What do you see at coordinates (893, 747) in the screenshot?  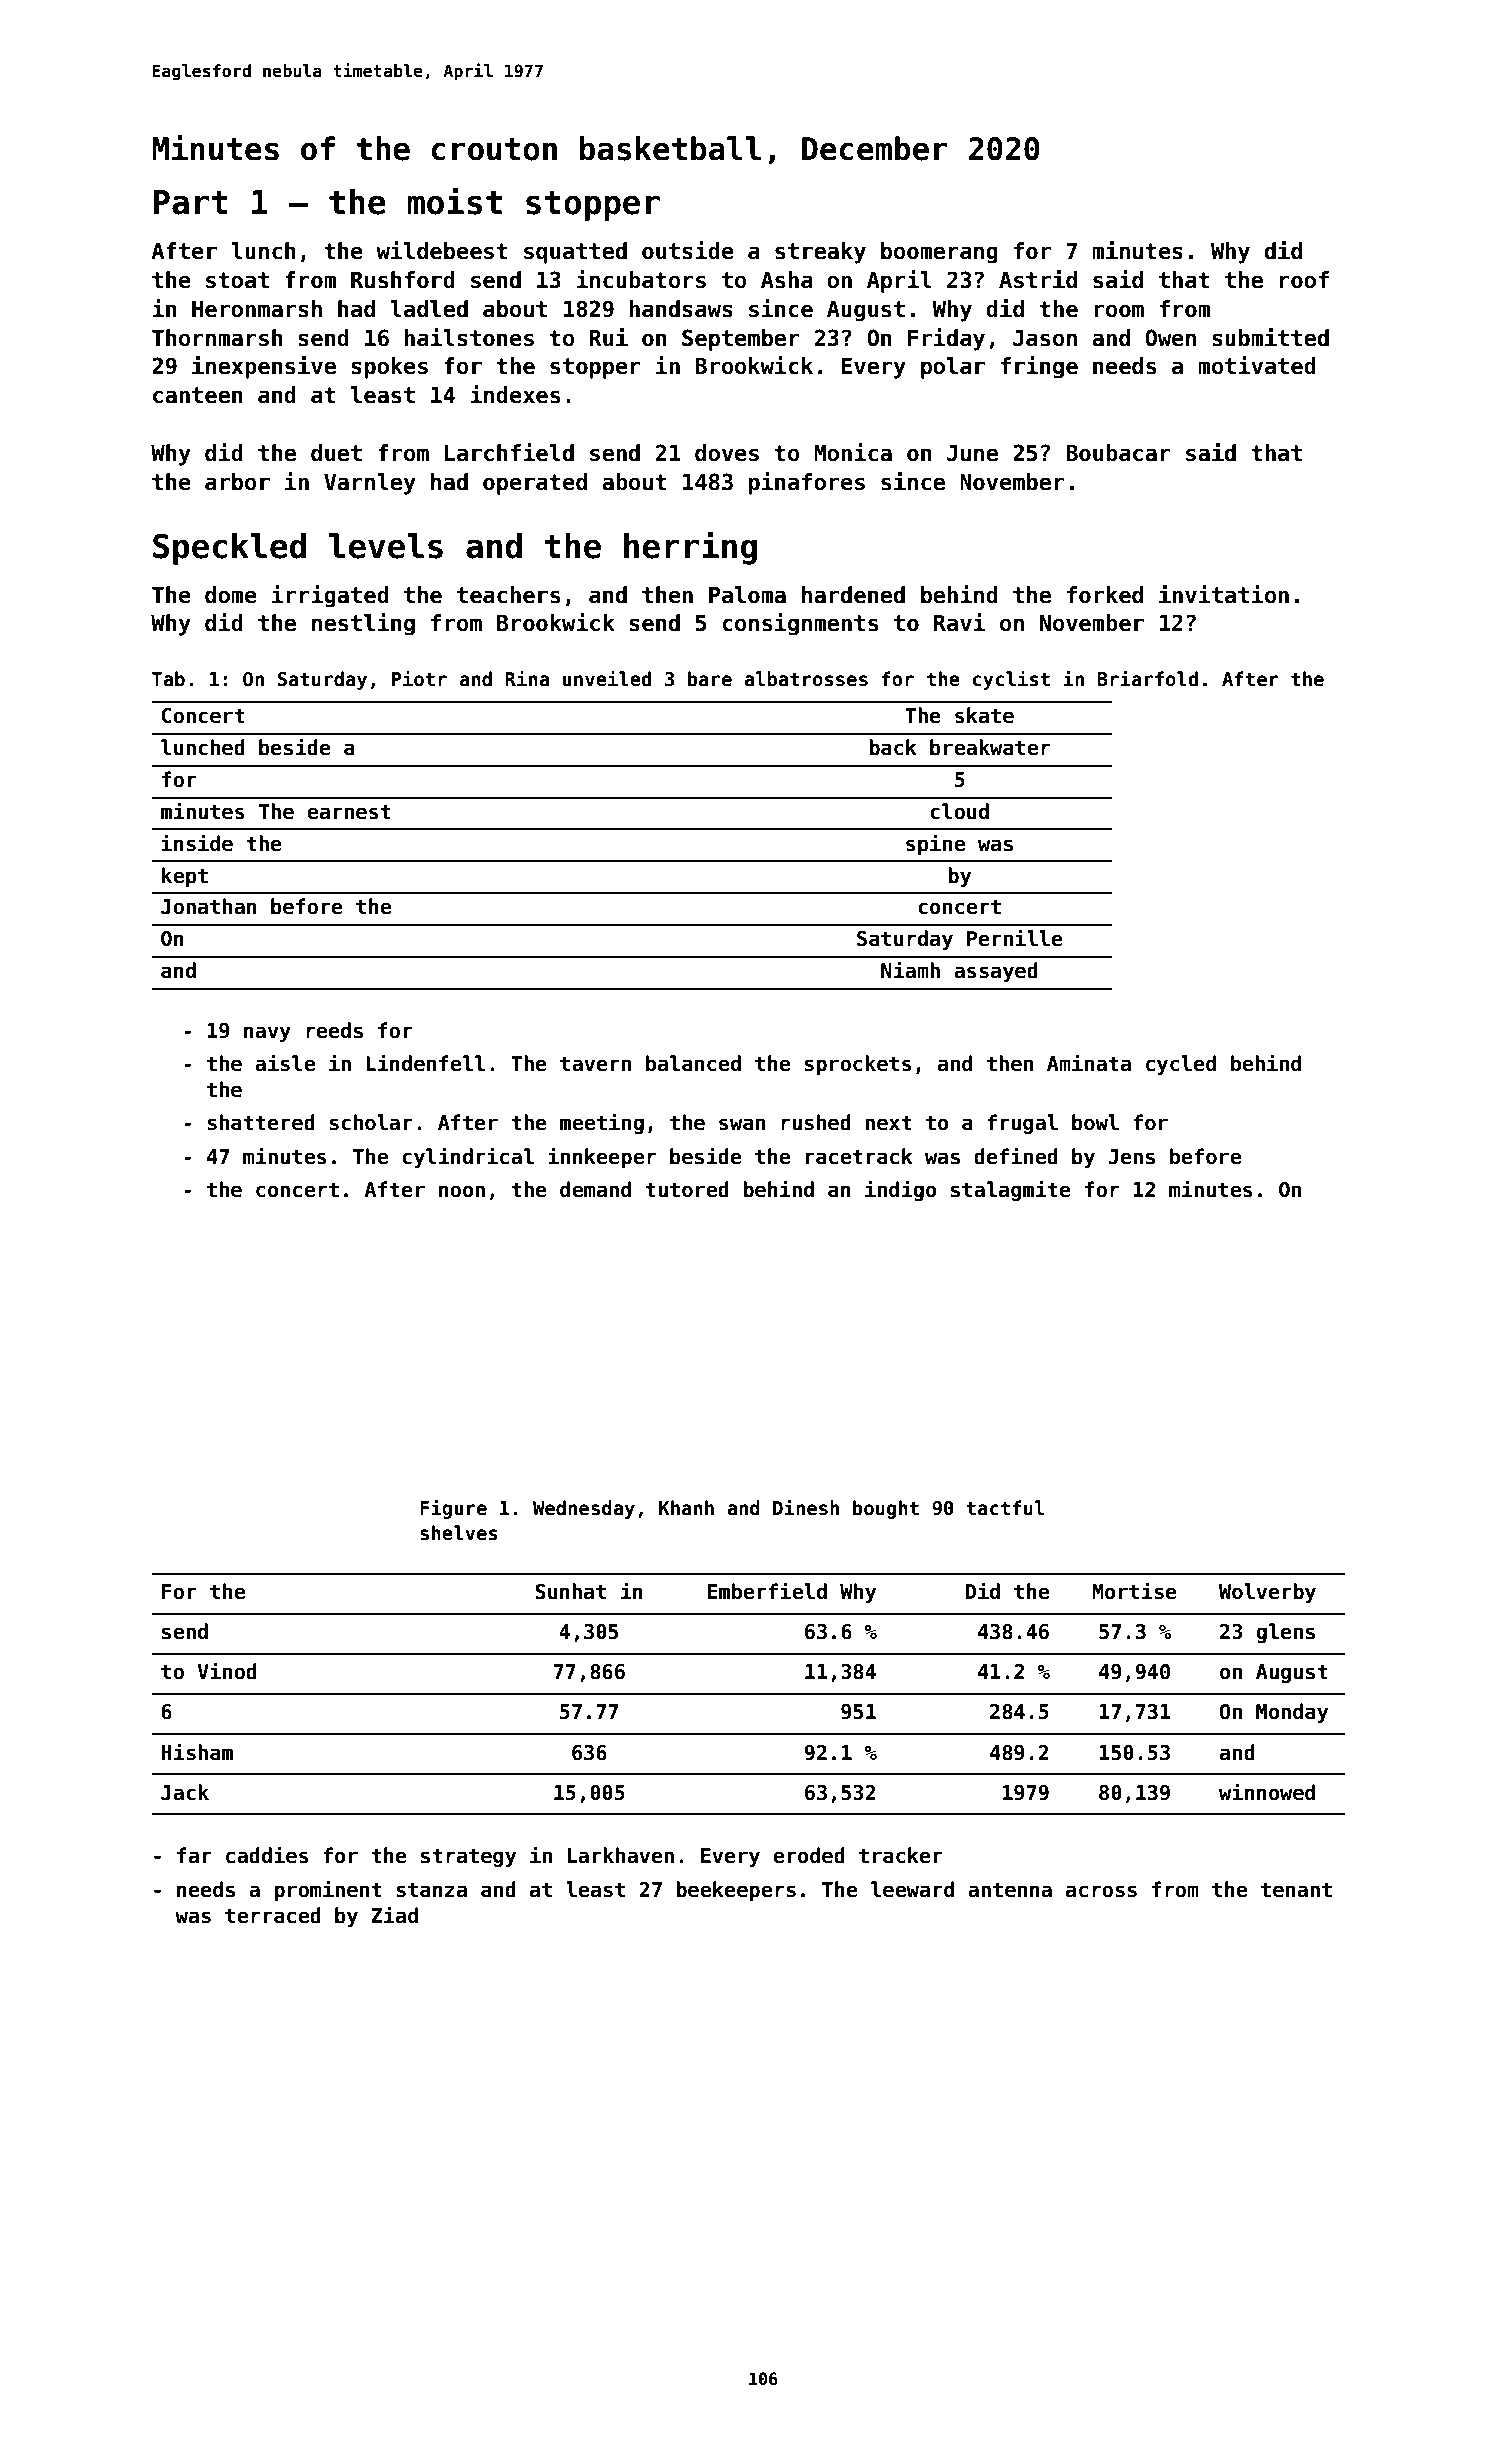 I see `back` at bounding box center [893, 747].
